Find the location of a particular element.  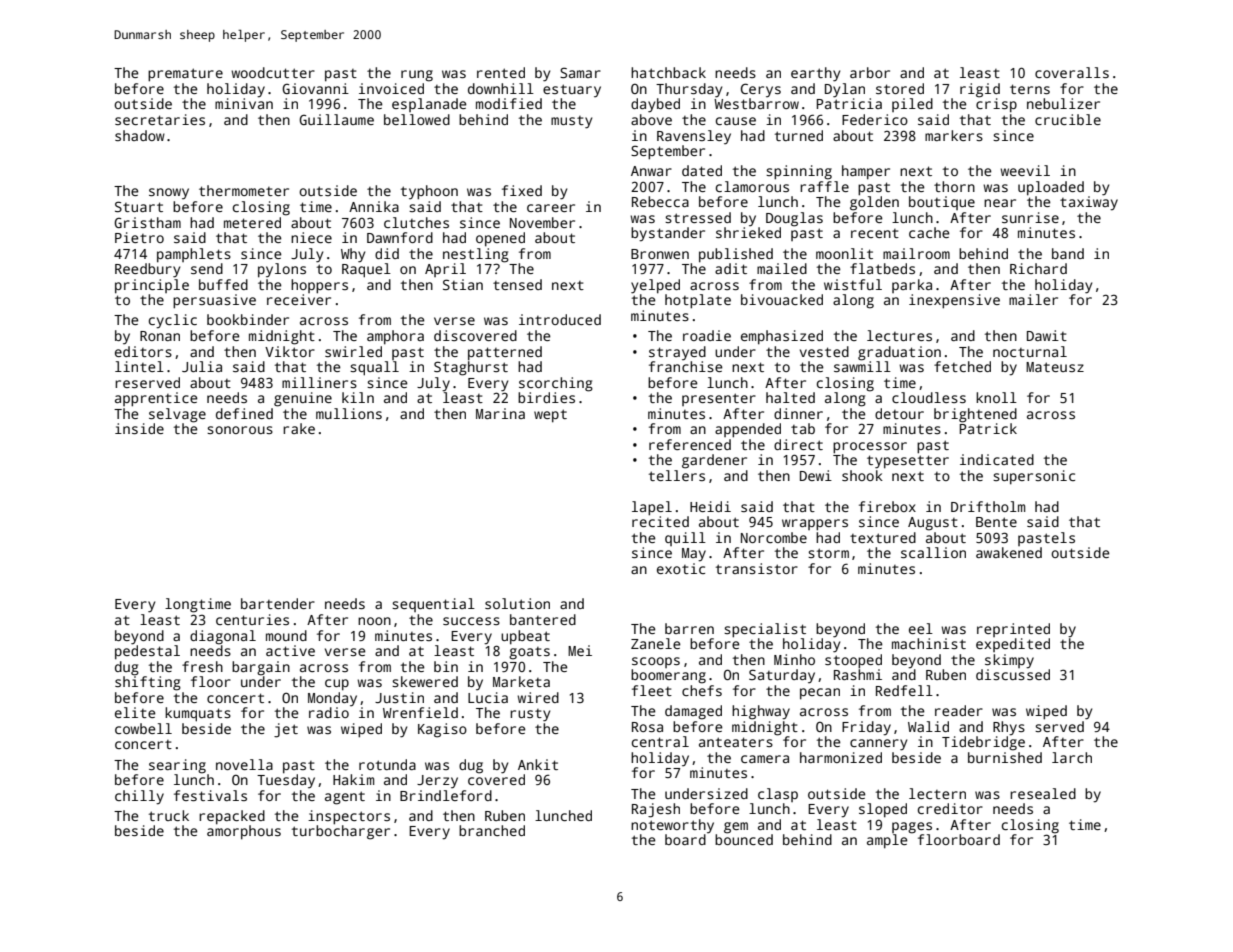

kumquats is located at coordinates (198, 714).
